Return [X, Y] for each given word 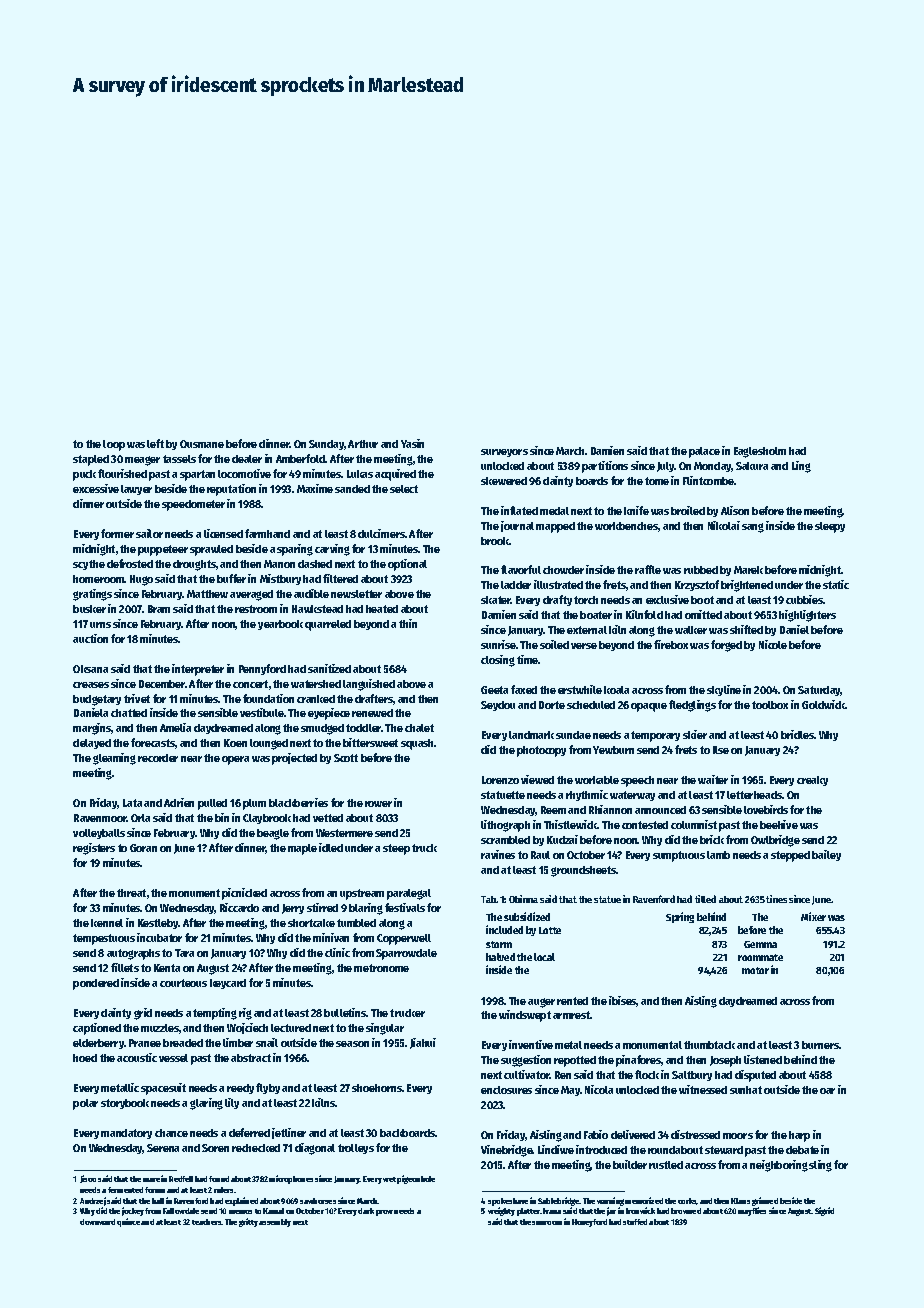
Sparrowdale [406, 954]
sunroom [547, 1223]
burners [820, 1045]
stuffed [635, 1222]
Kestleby [158, 924]
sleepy [830, 527]
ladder [516, 585]
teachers [207, 1222]
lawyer [136, 490]
